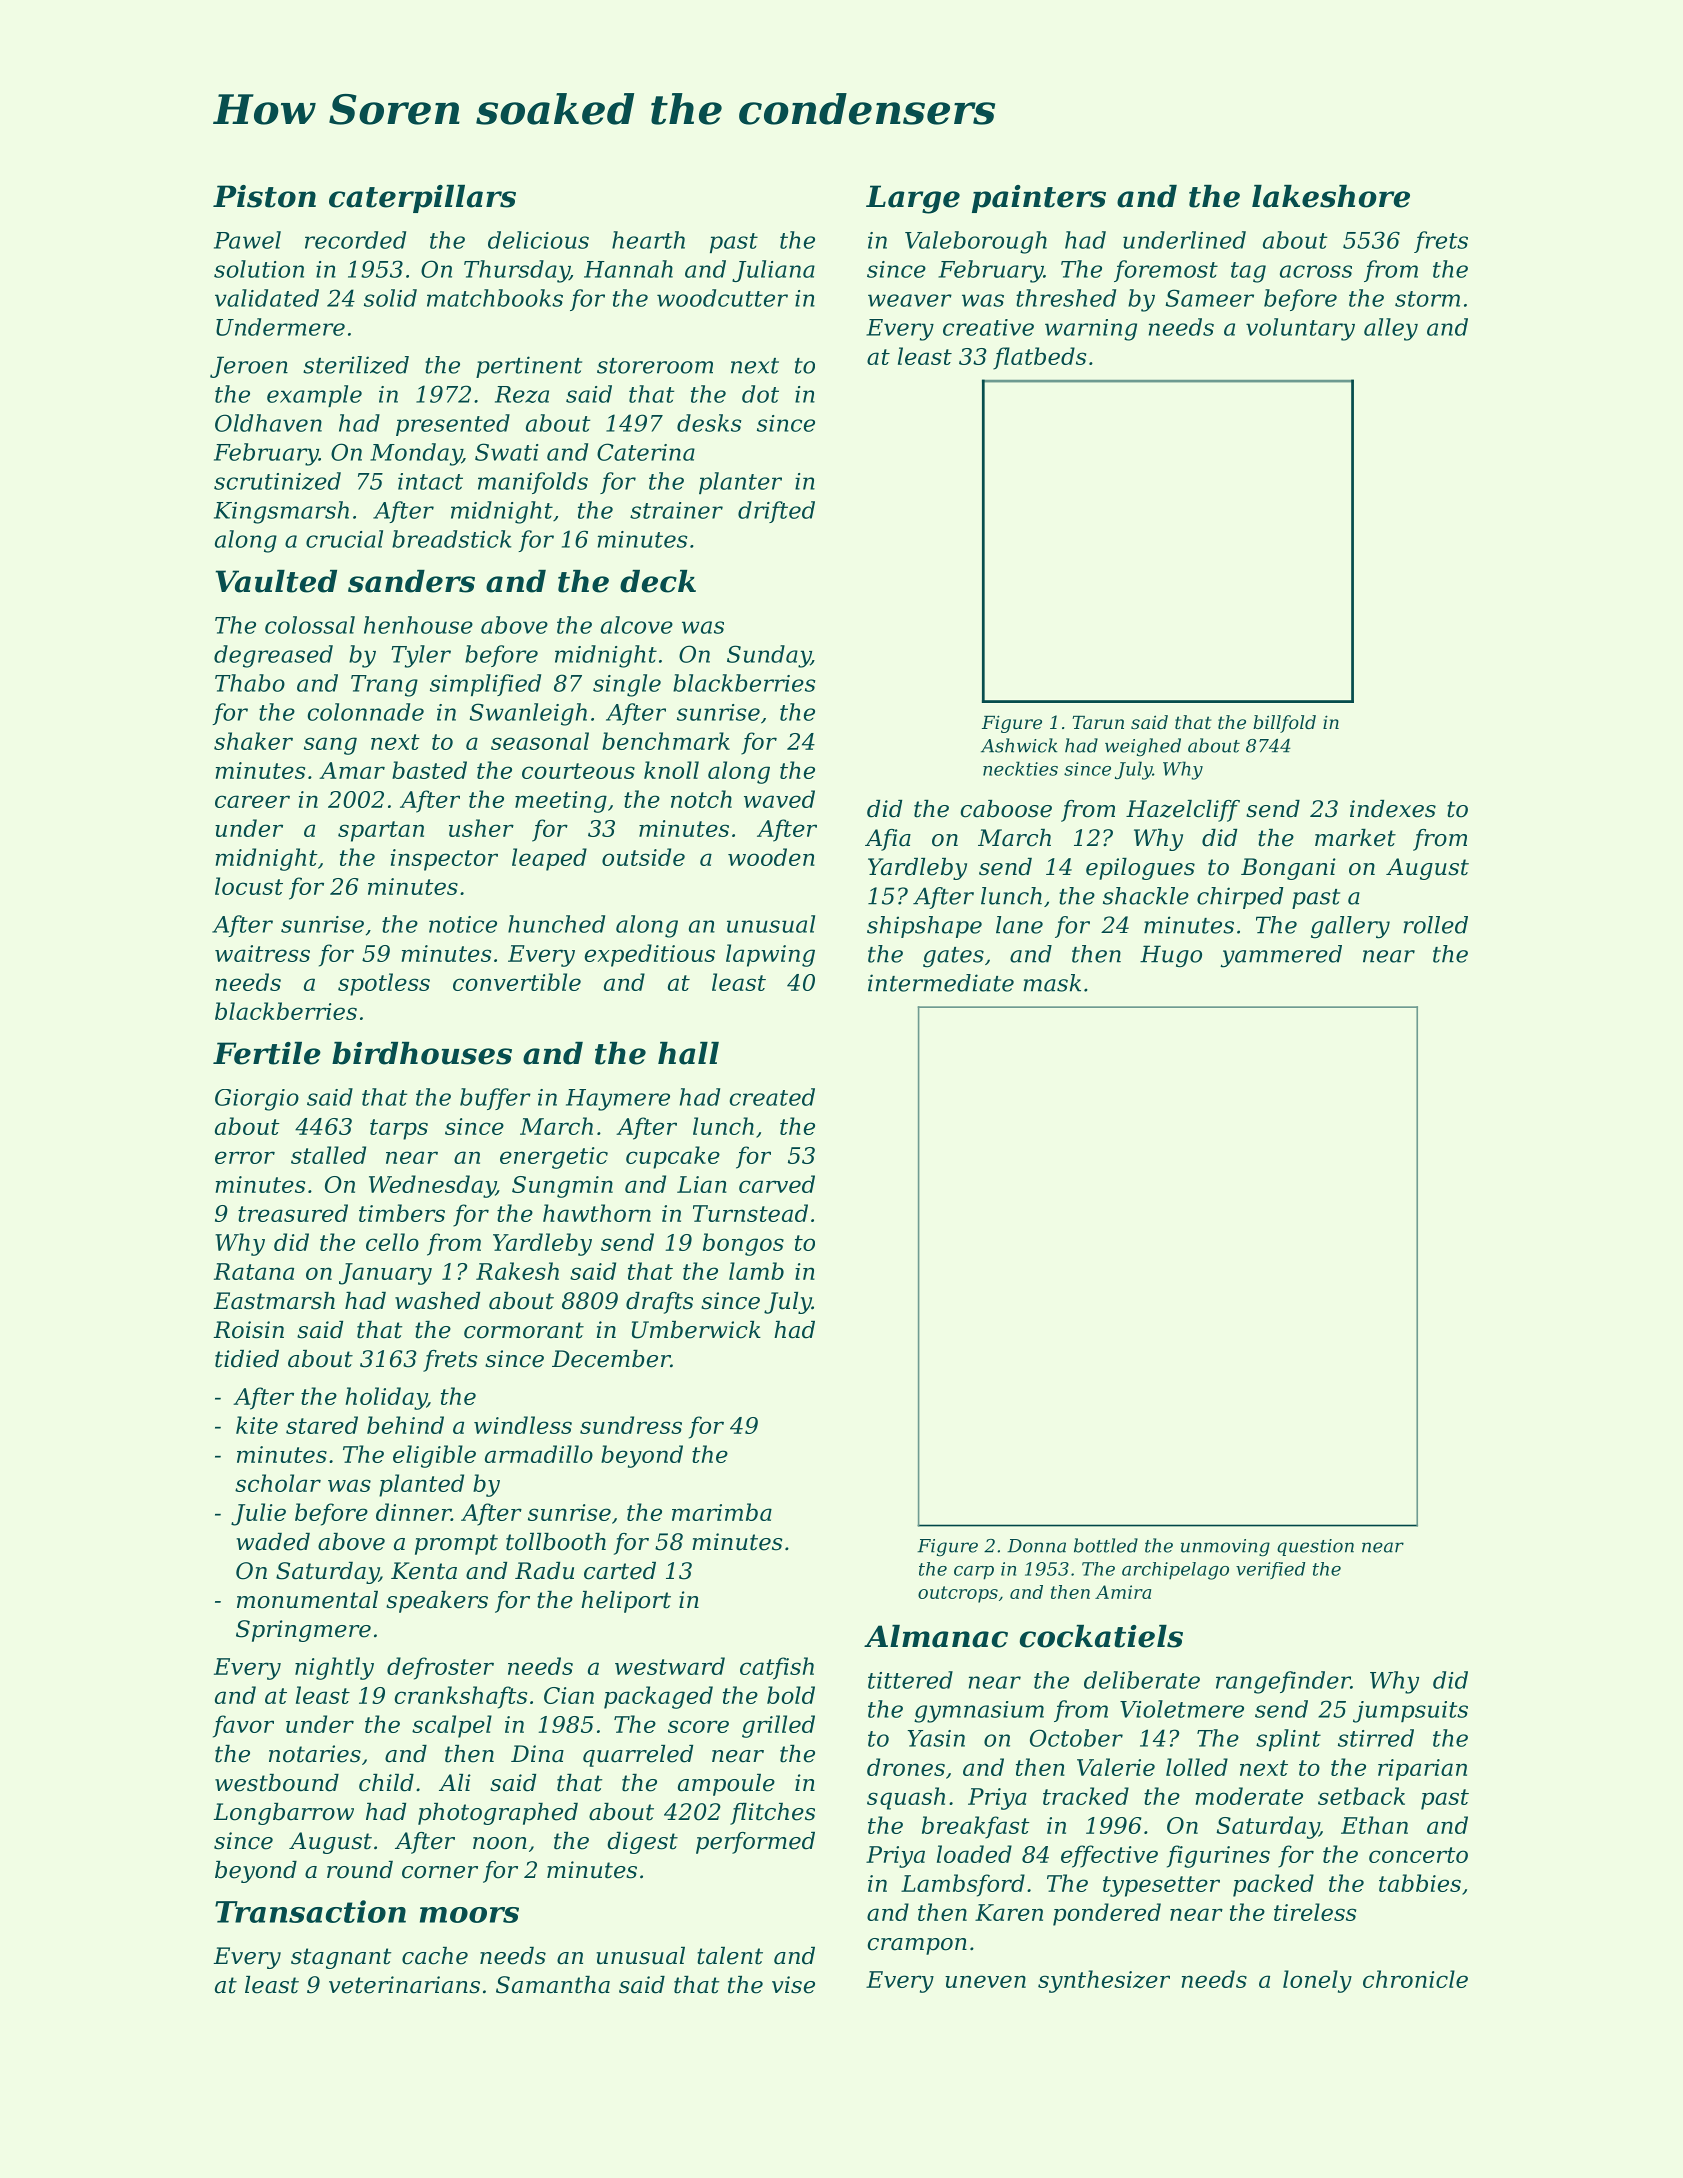 The width and height of the screenshot is (1683, 2178). Describe the element at coordinates (688, 1053) in the screenshot. I see `hall` at that location.
